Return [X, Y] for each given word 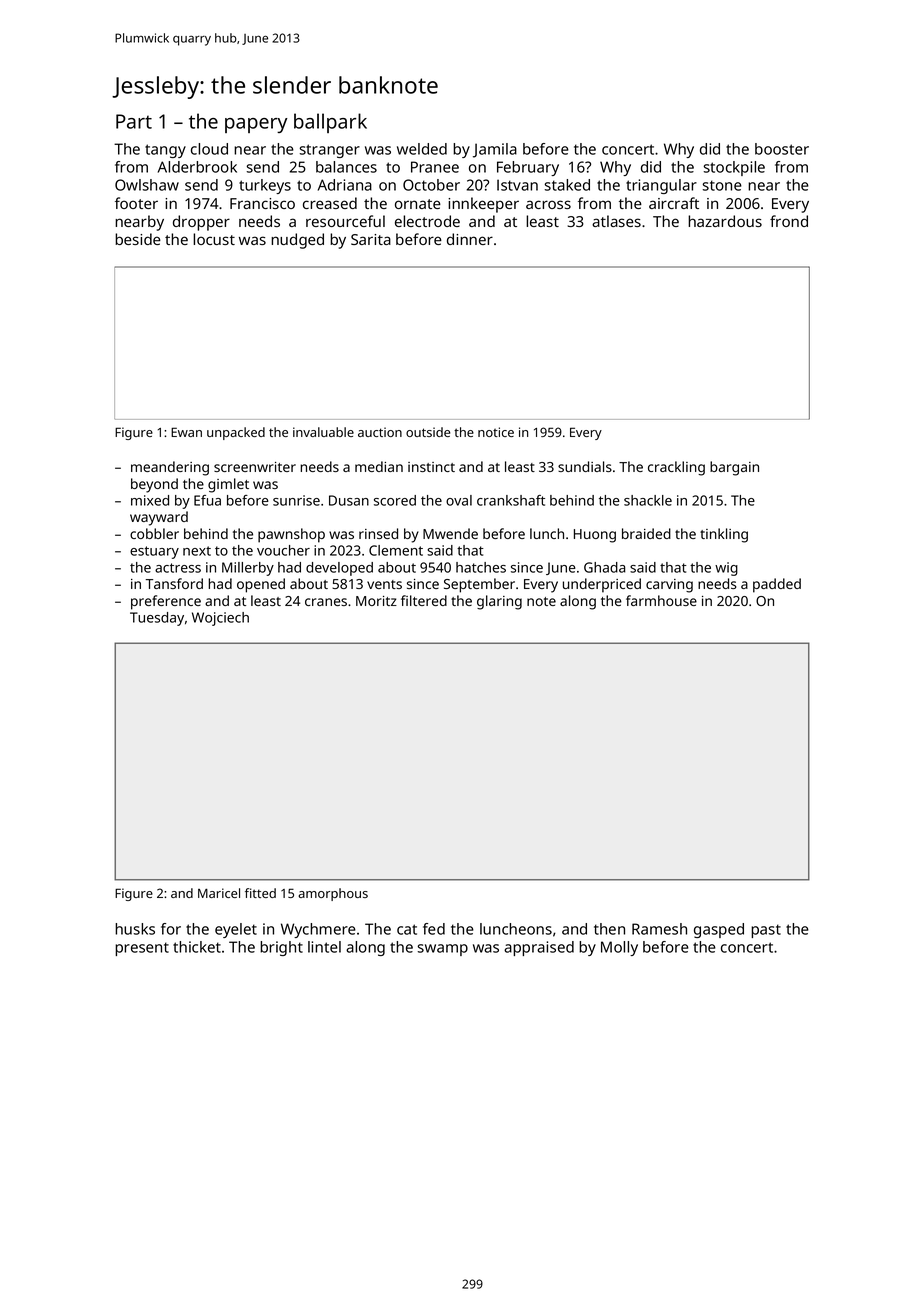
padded [777, 585]
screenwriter [255, 467]
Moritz [376, 601]
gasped [719, 930]
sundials [585, 466]
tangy [165, 151]
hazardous [725, 221]
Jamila [495, 150]
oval [459, 500]
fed [434, 929]
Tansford [174, 583]
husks [135, 929]
